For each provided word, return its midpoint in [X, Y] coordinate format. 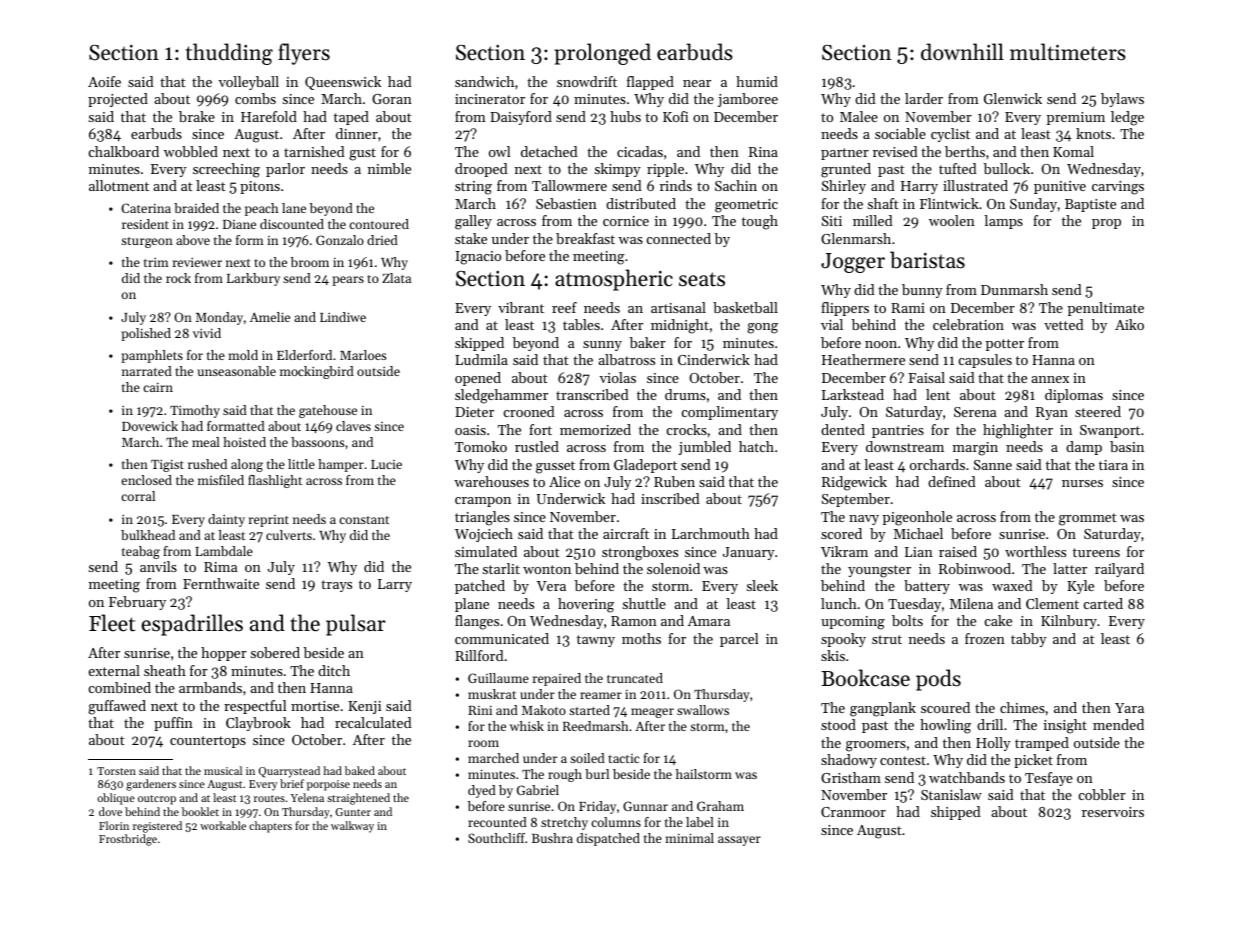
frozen [985, 638]
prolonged [602, 54]
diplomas [1074, 396]
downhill [962, 52]
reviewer [197, 262]
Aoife [104, 81]
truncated [635, 678]
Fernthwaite [221, 583]
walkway [352, 827]
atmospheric [614, 280]
